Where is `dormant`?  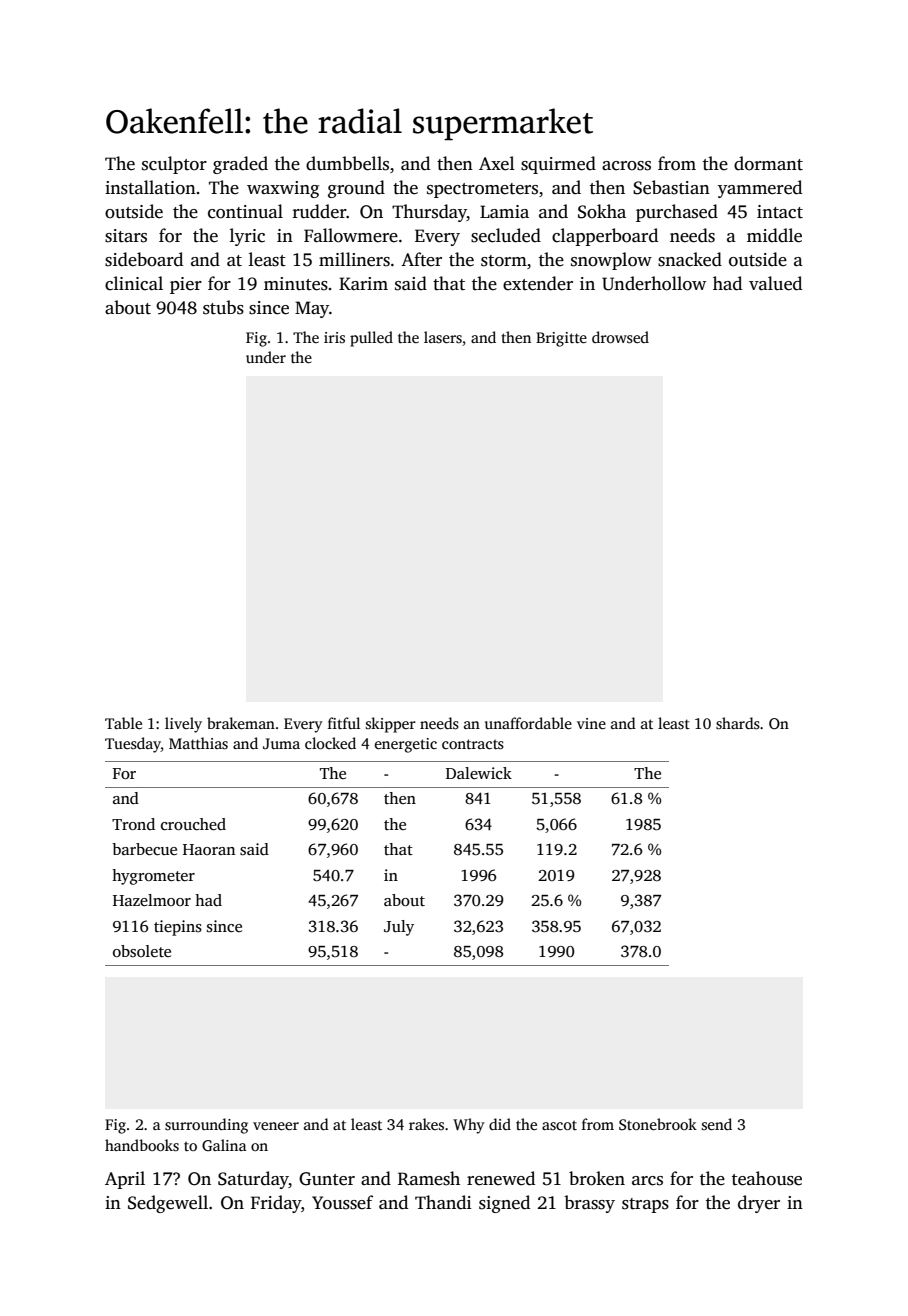 dormant is located at coordinates (768, 163).
